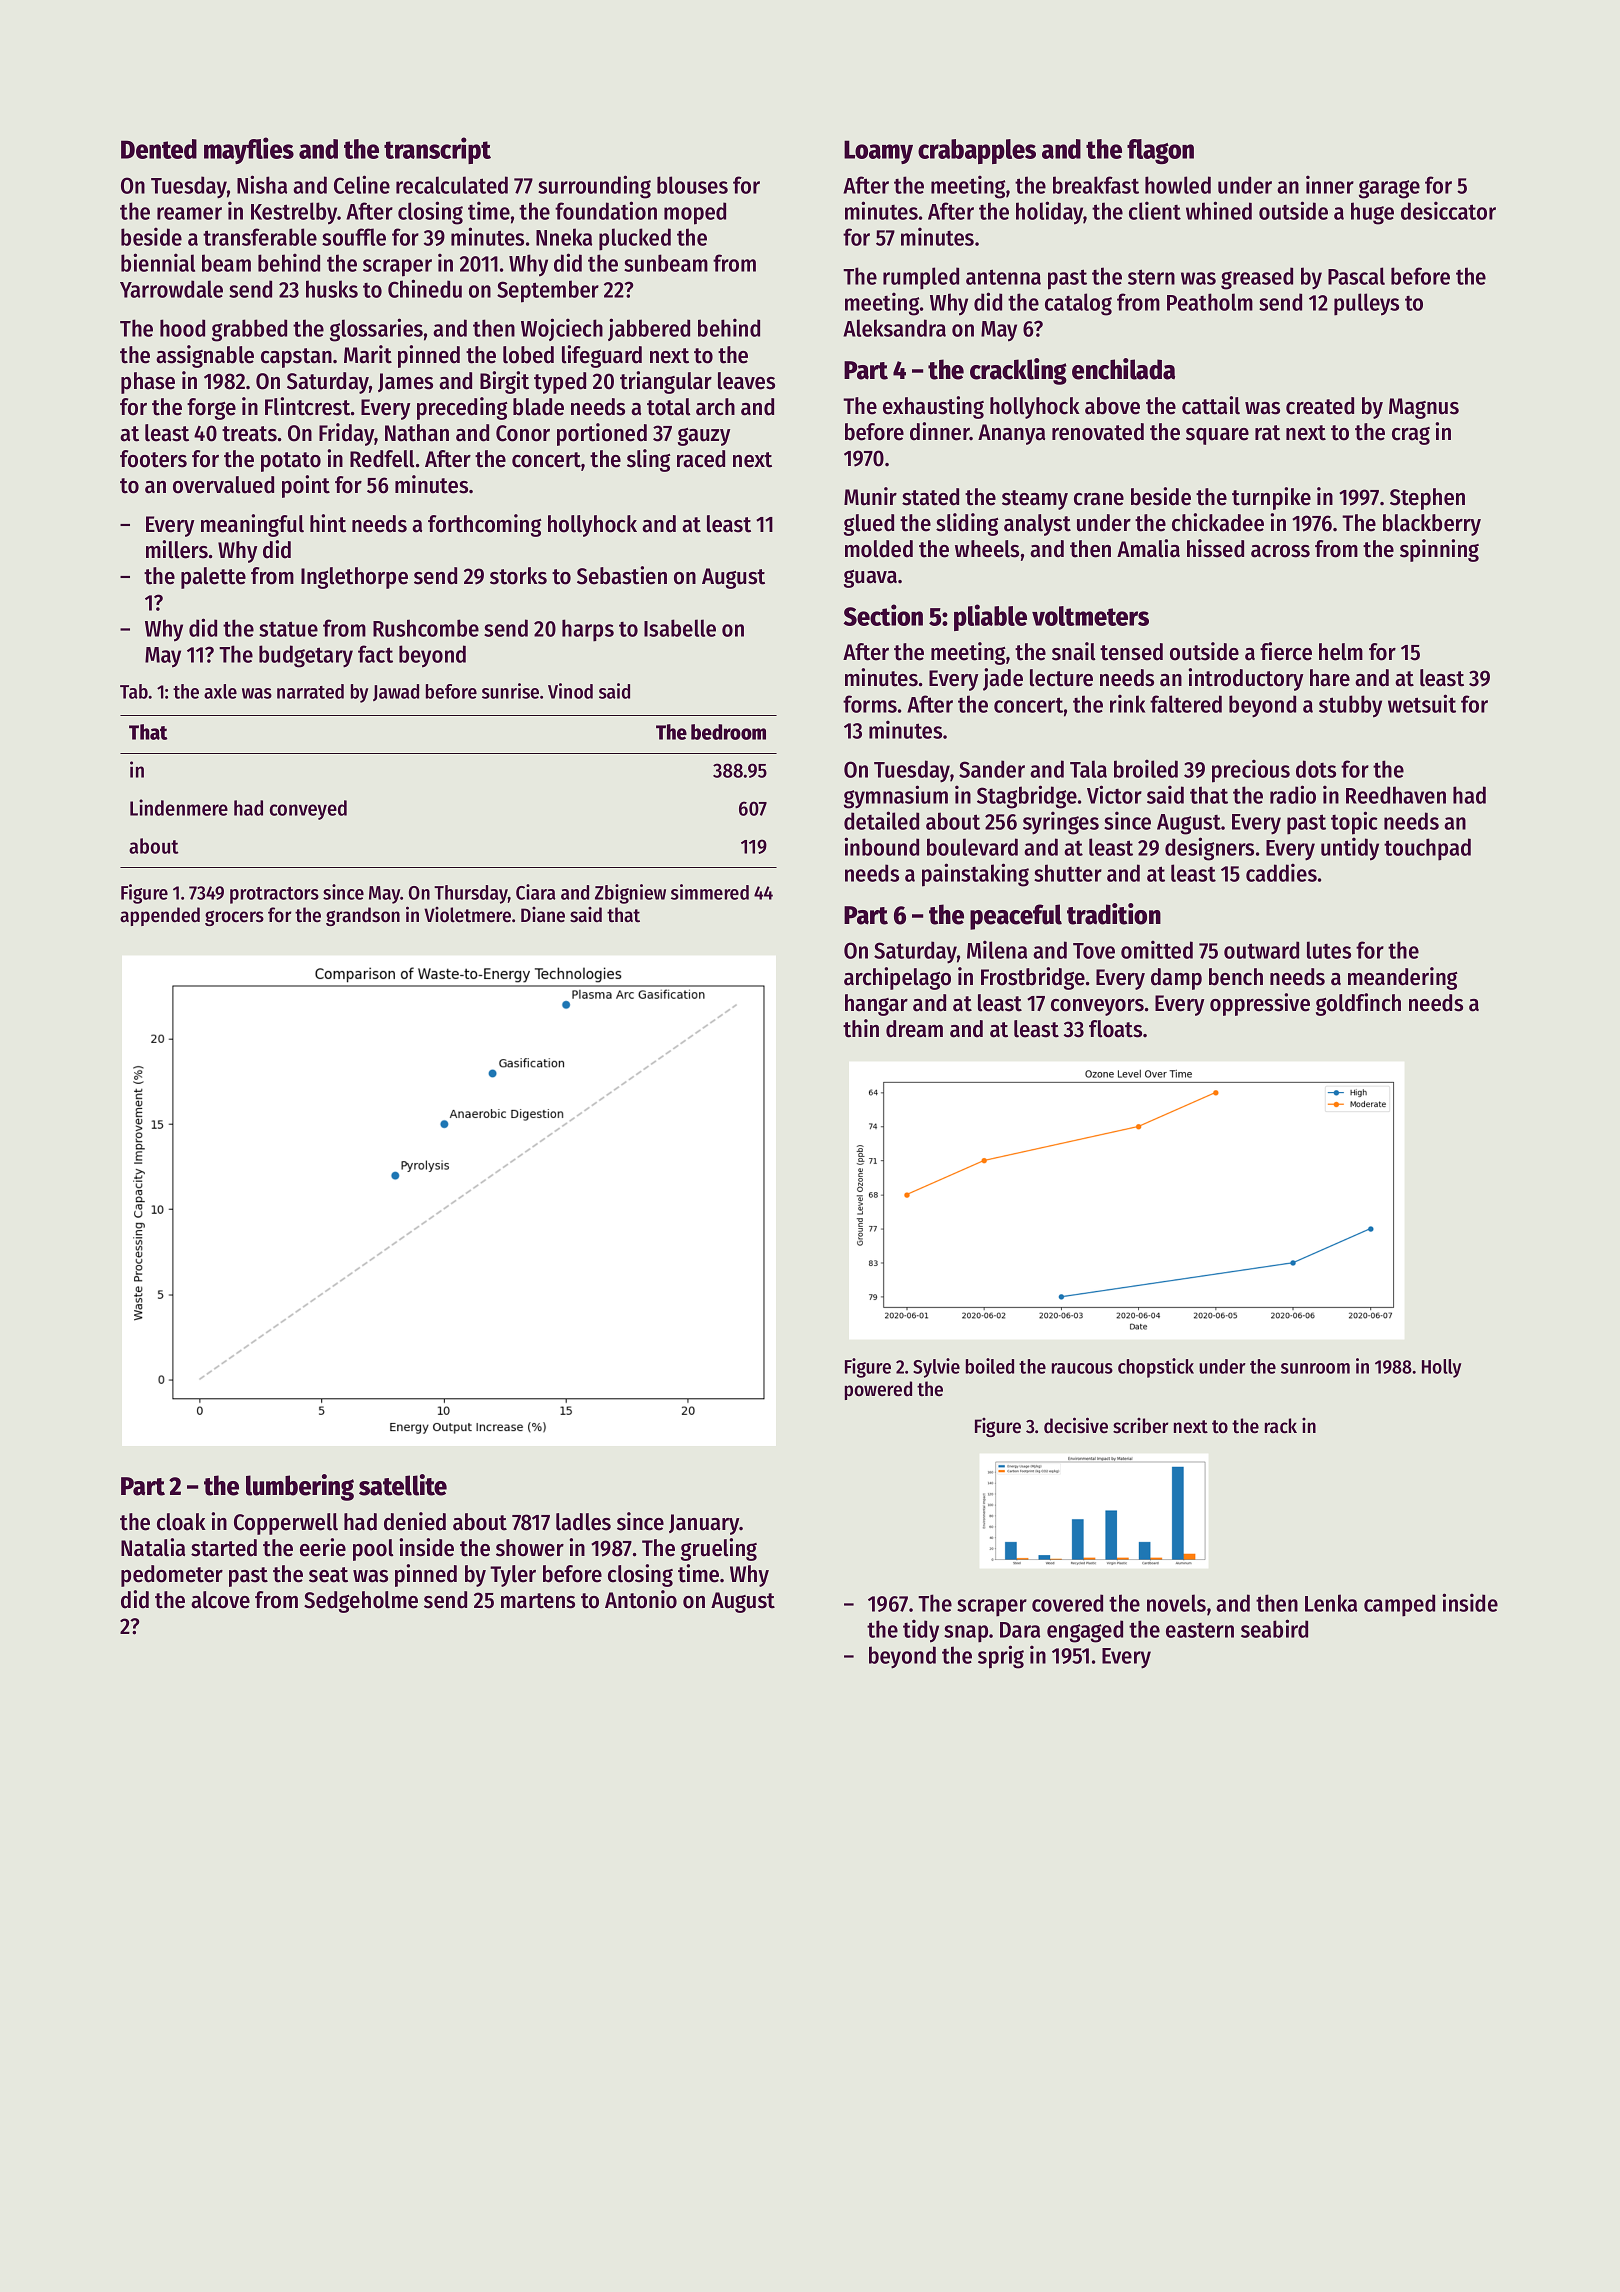  Describe the element at coordinates (1211, 405) in the image. I see `cattail` at that location.
